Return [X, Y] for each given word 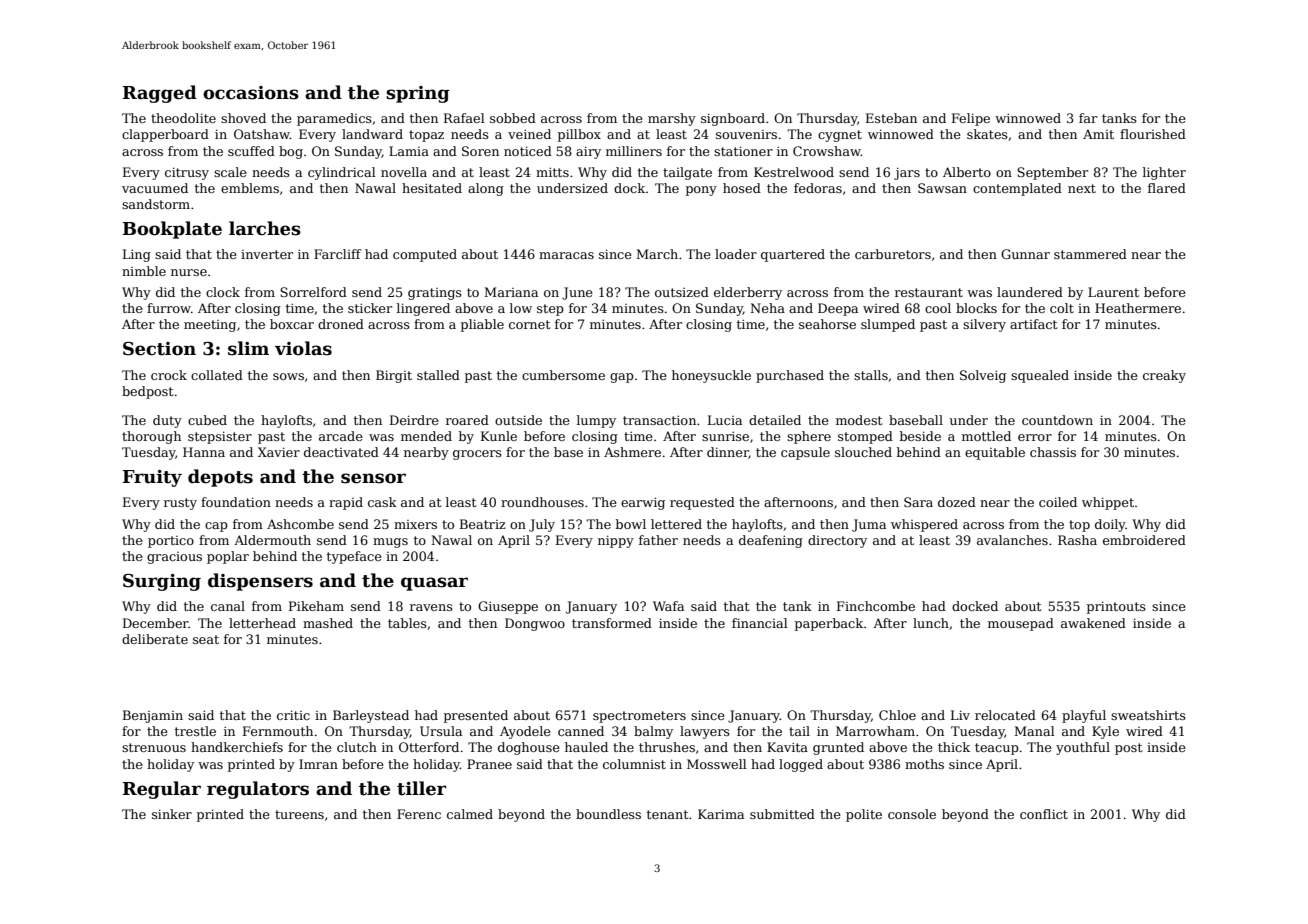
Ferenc [419, 814]
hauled [586, 747]
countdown [1057, 420]
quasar [434, 584]
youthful [1083, 748]
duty [167, 421]
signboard [733, 119]
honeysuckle [711, 376]
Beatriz [483, 524]
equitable [995, 453]
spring [418, 94]
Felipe [971, 119]
